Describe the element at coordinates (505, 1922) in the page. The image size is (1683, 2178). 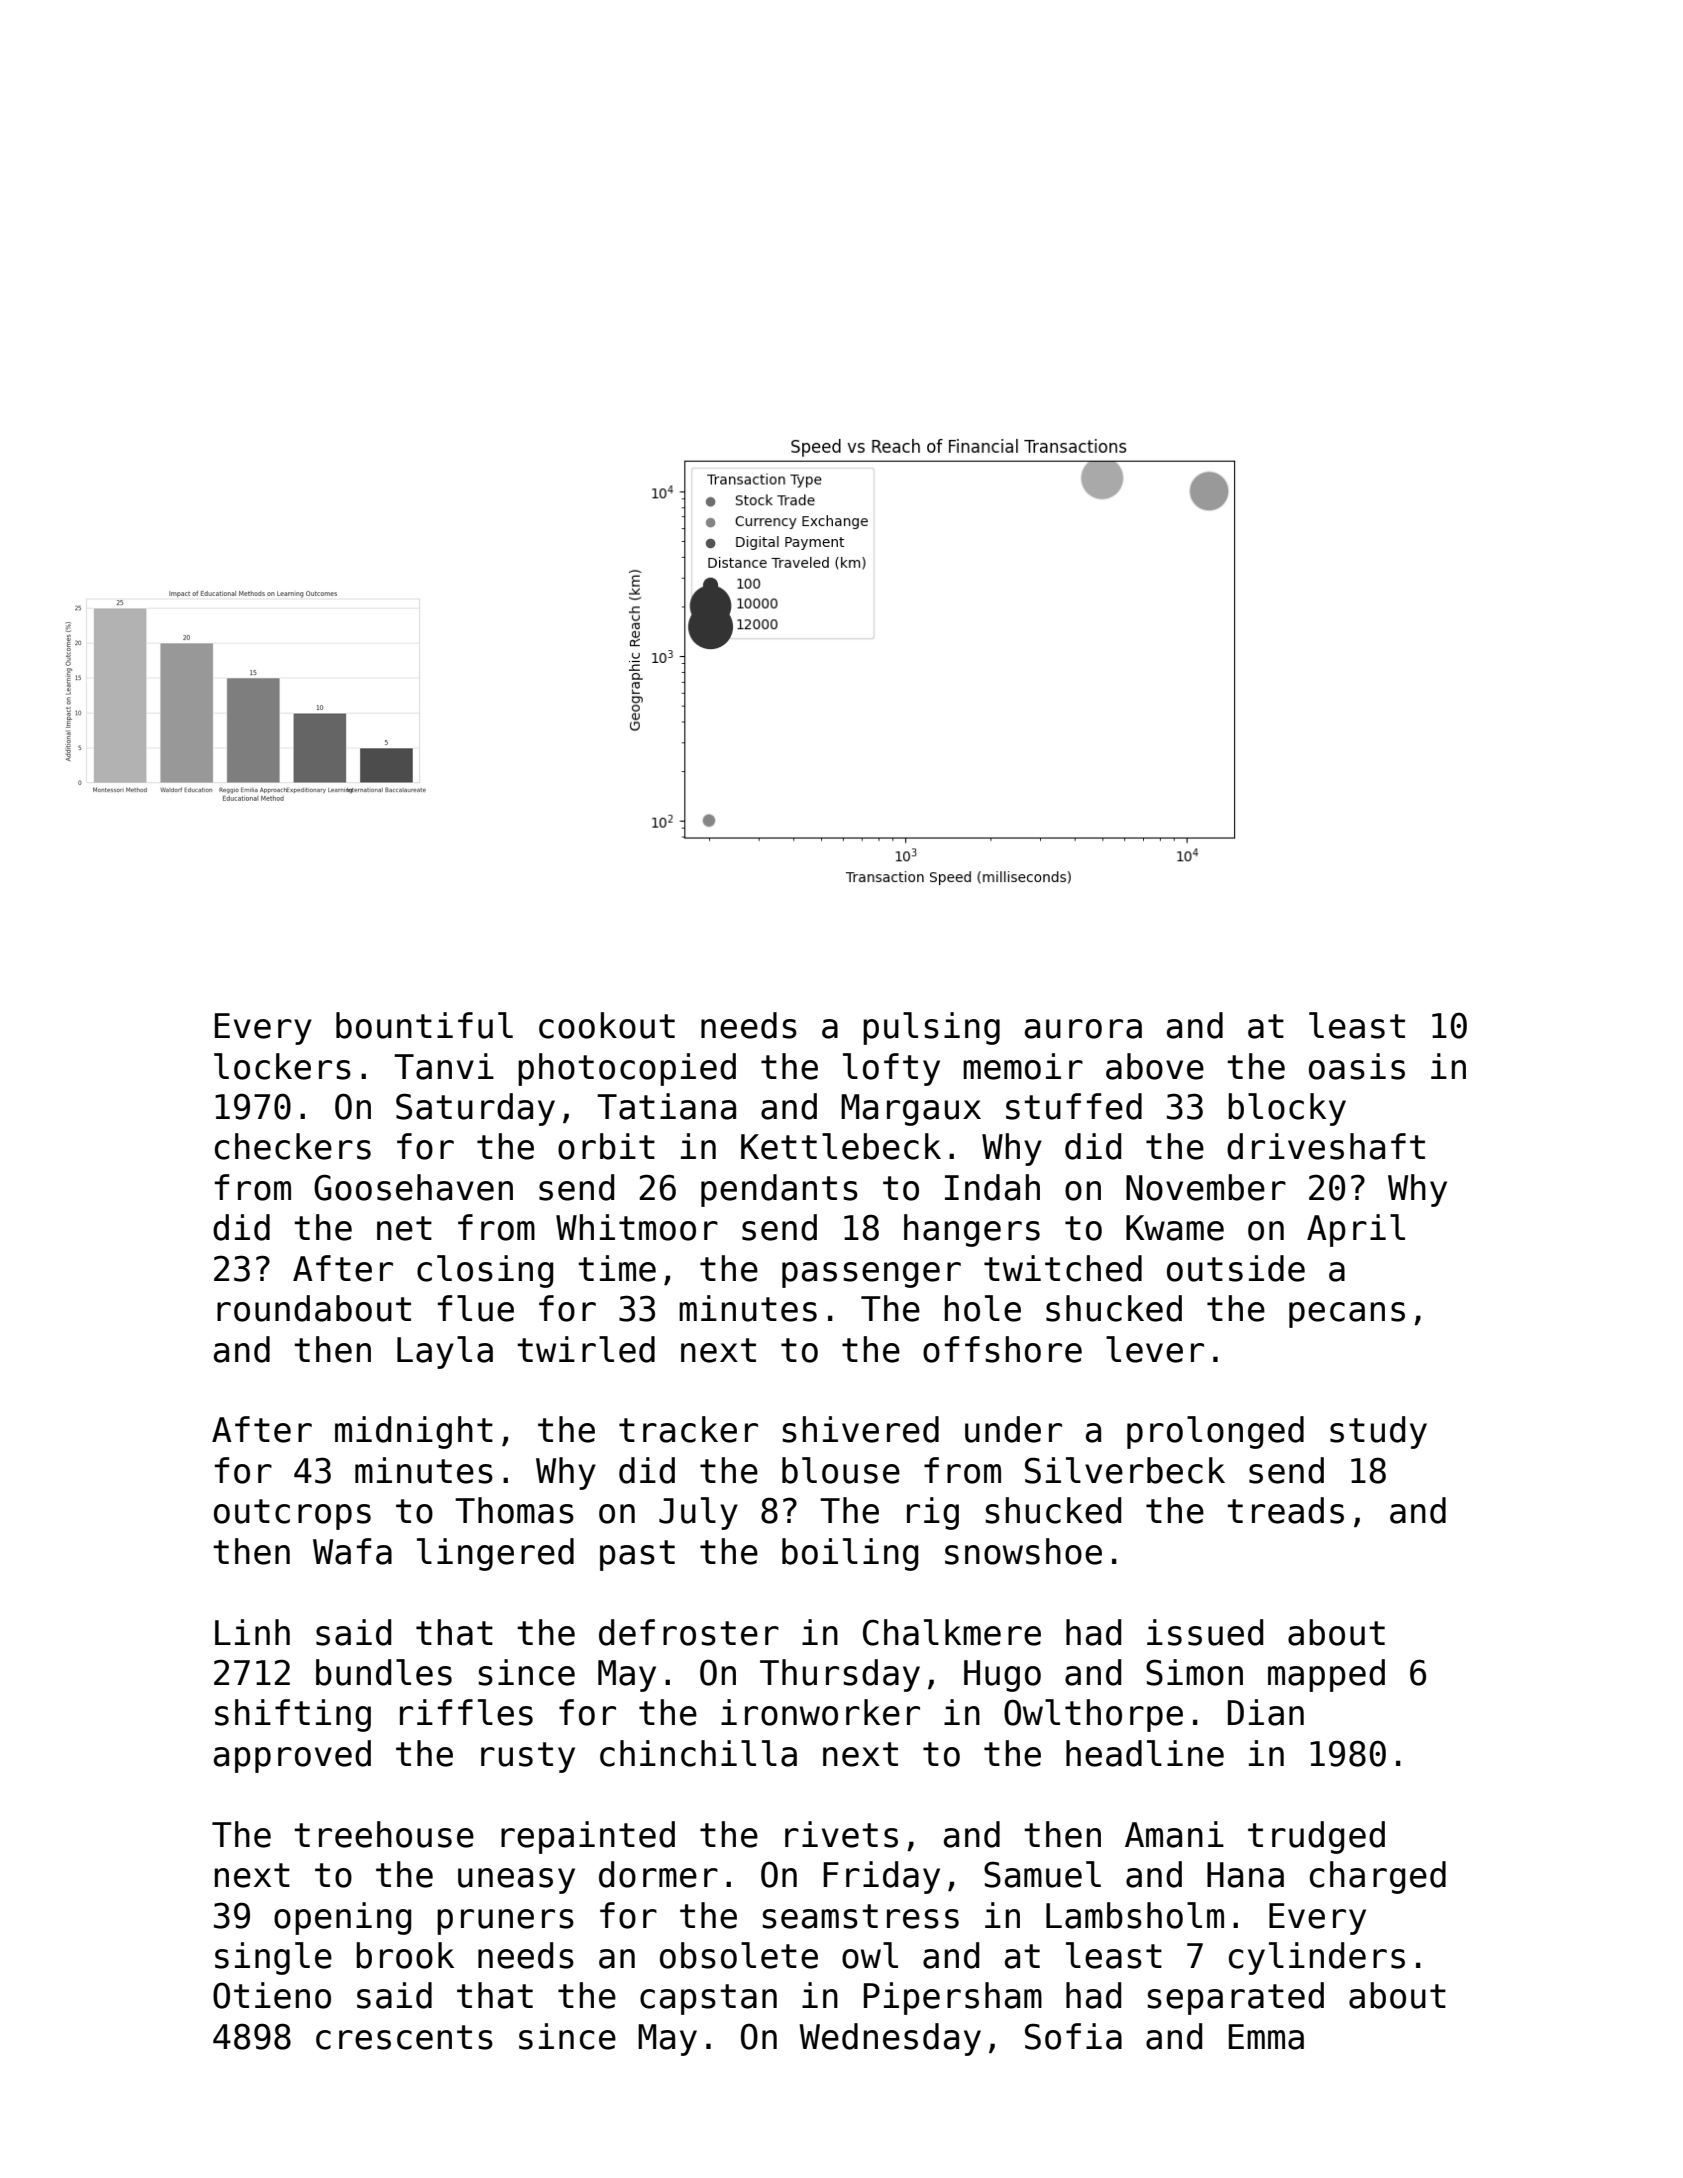
I see `pruners` at that location.
